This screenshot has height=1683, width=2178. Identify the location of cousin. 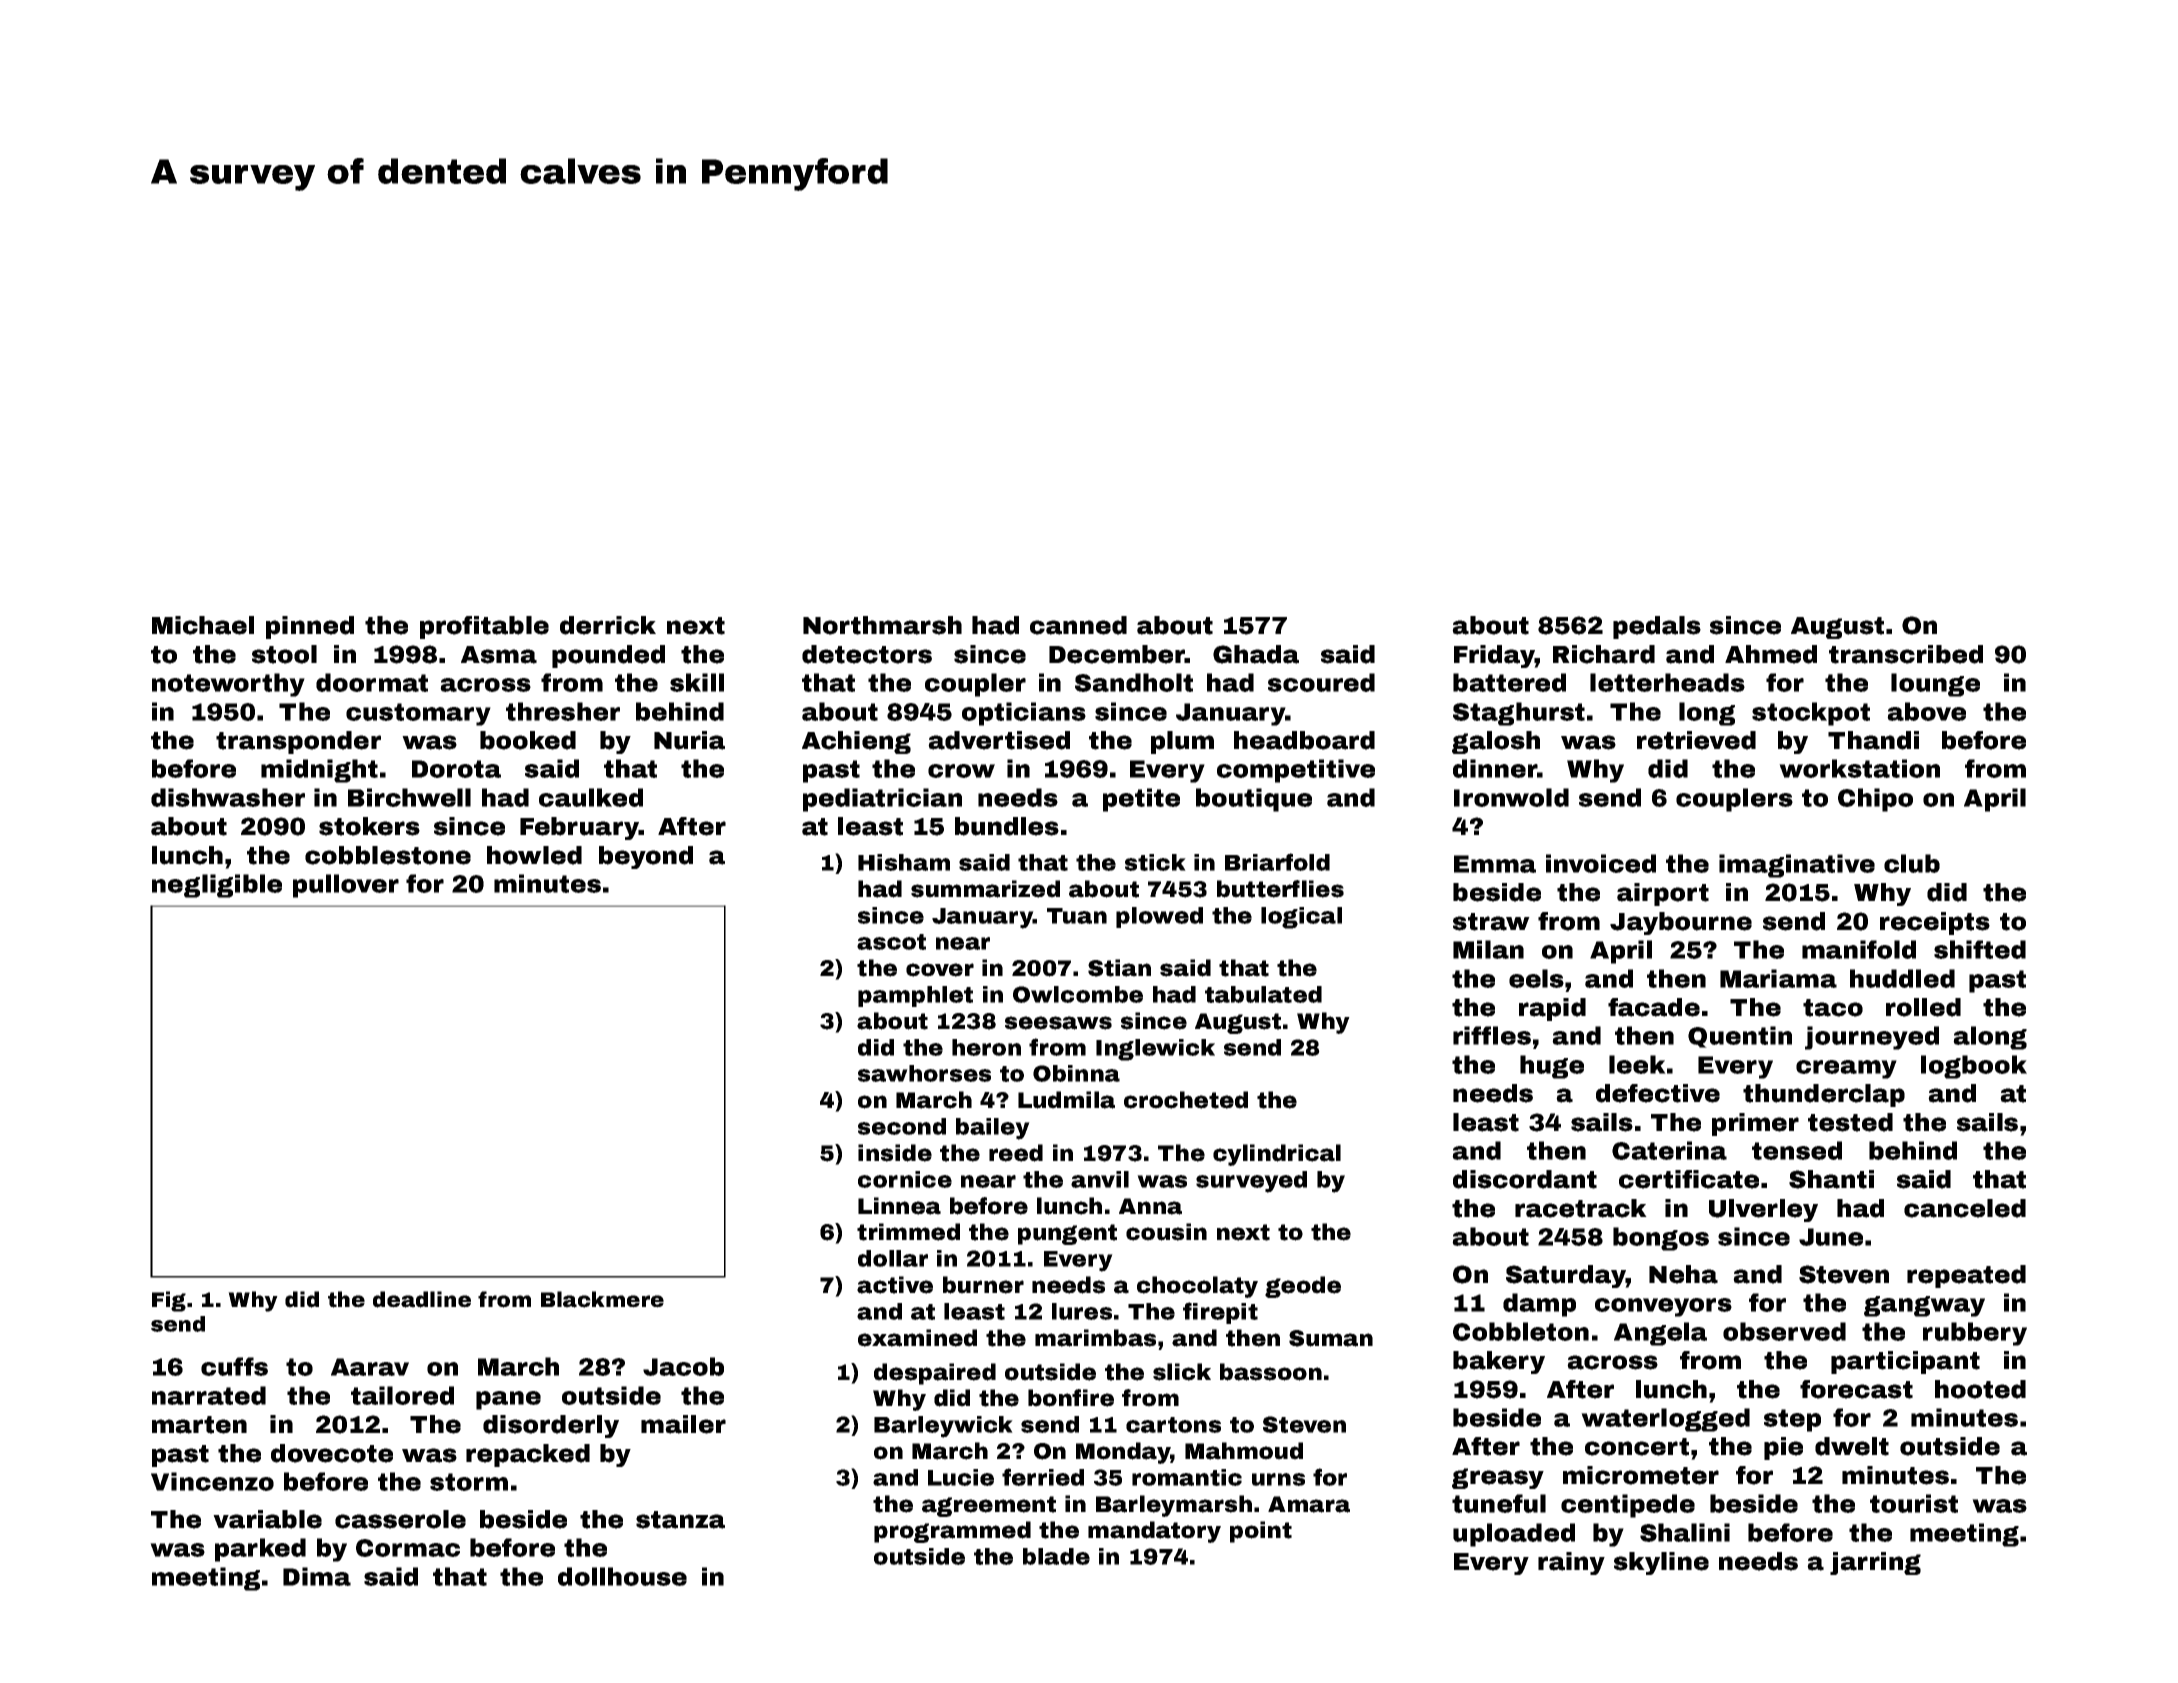
(1166, 1232).
